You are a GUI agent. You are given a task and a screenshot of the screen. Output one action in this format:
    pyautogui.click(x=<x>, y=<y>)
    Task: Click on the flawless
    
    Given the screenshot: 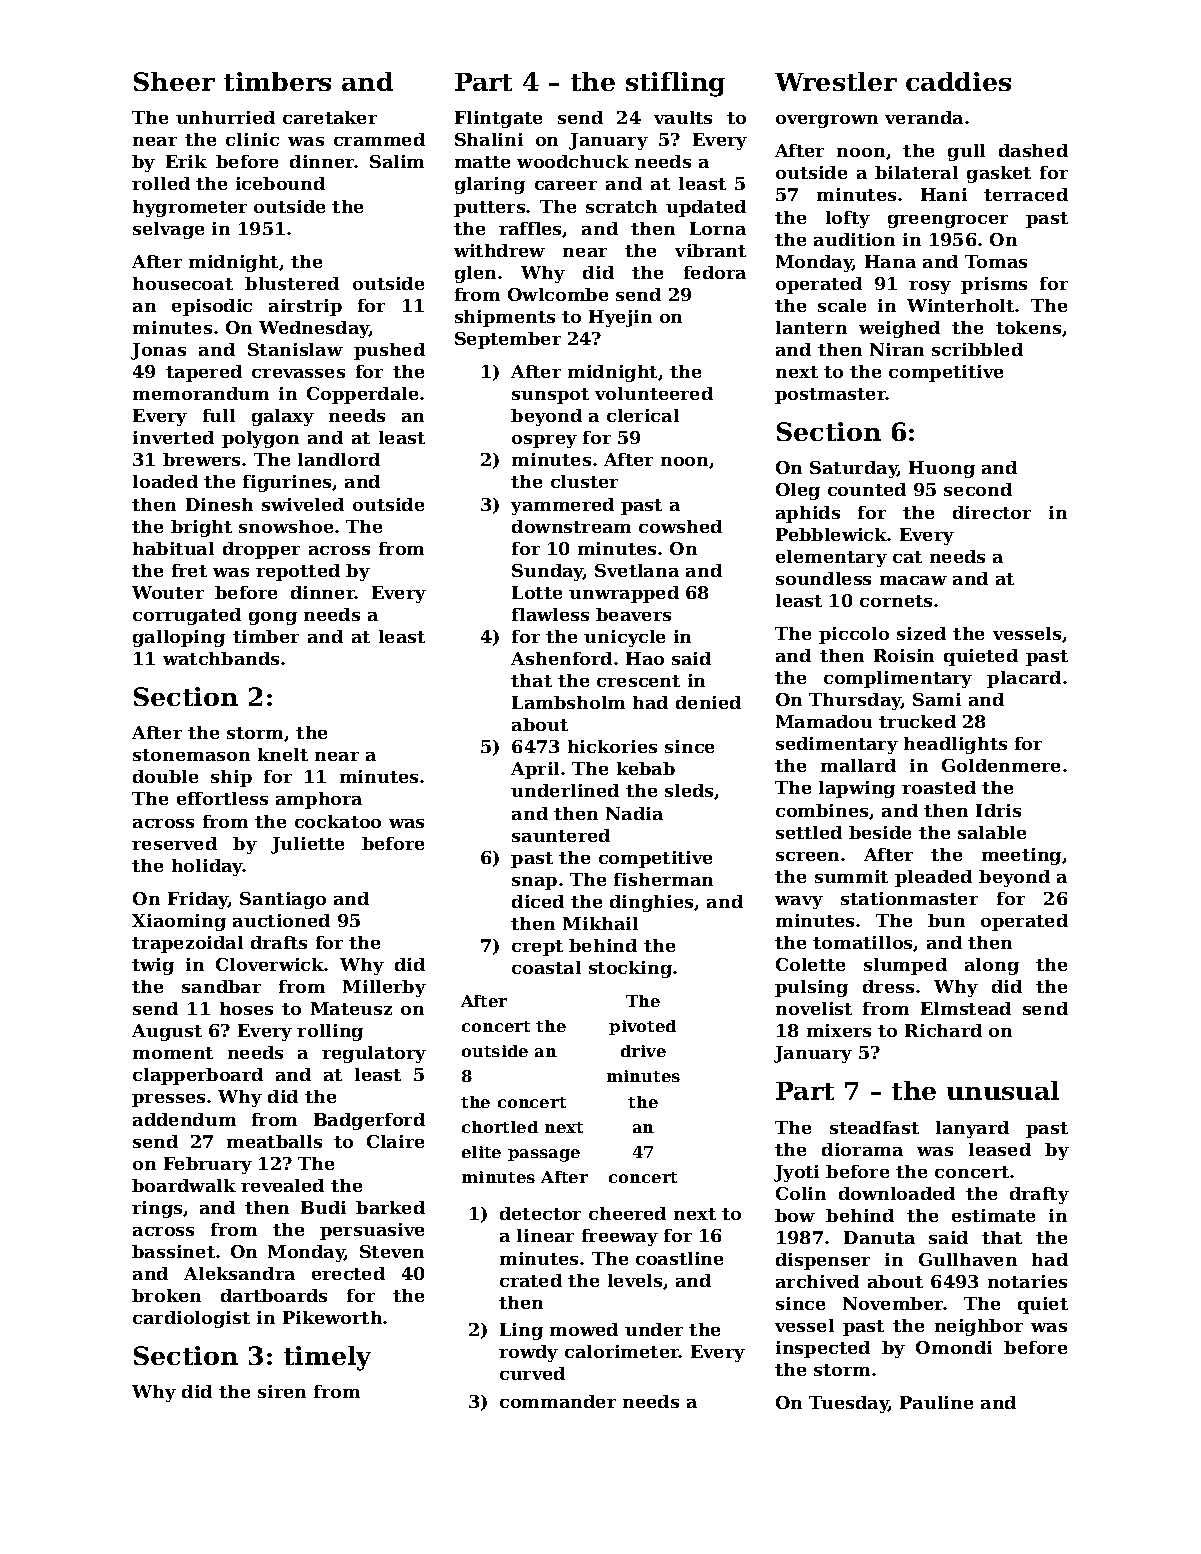 What is the action you would take?
    pyautogui.click(x=550, y=614)
